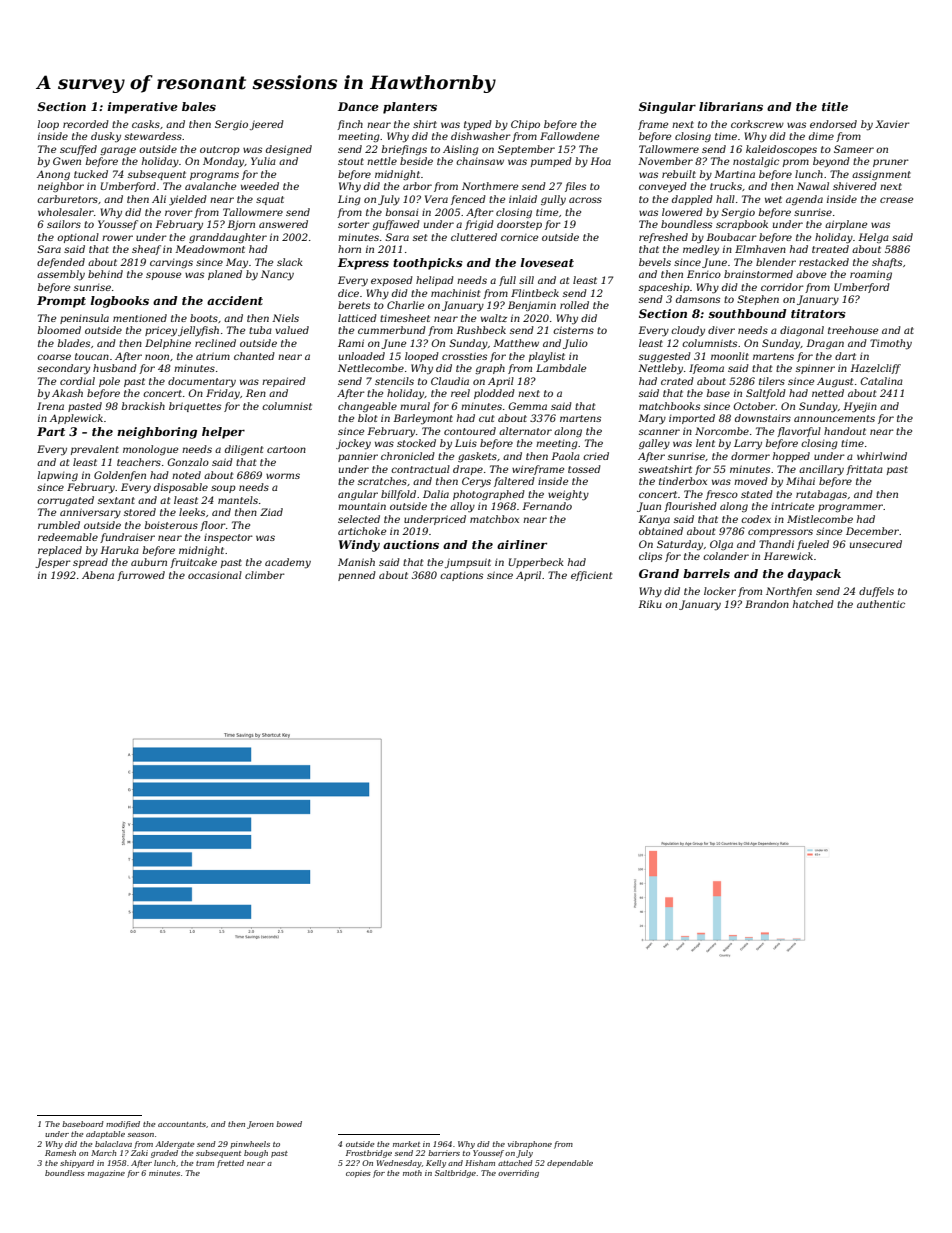 This page has height=1233, width=952. I want to click on occasional, so click(215, 575).
